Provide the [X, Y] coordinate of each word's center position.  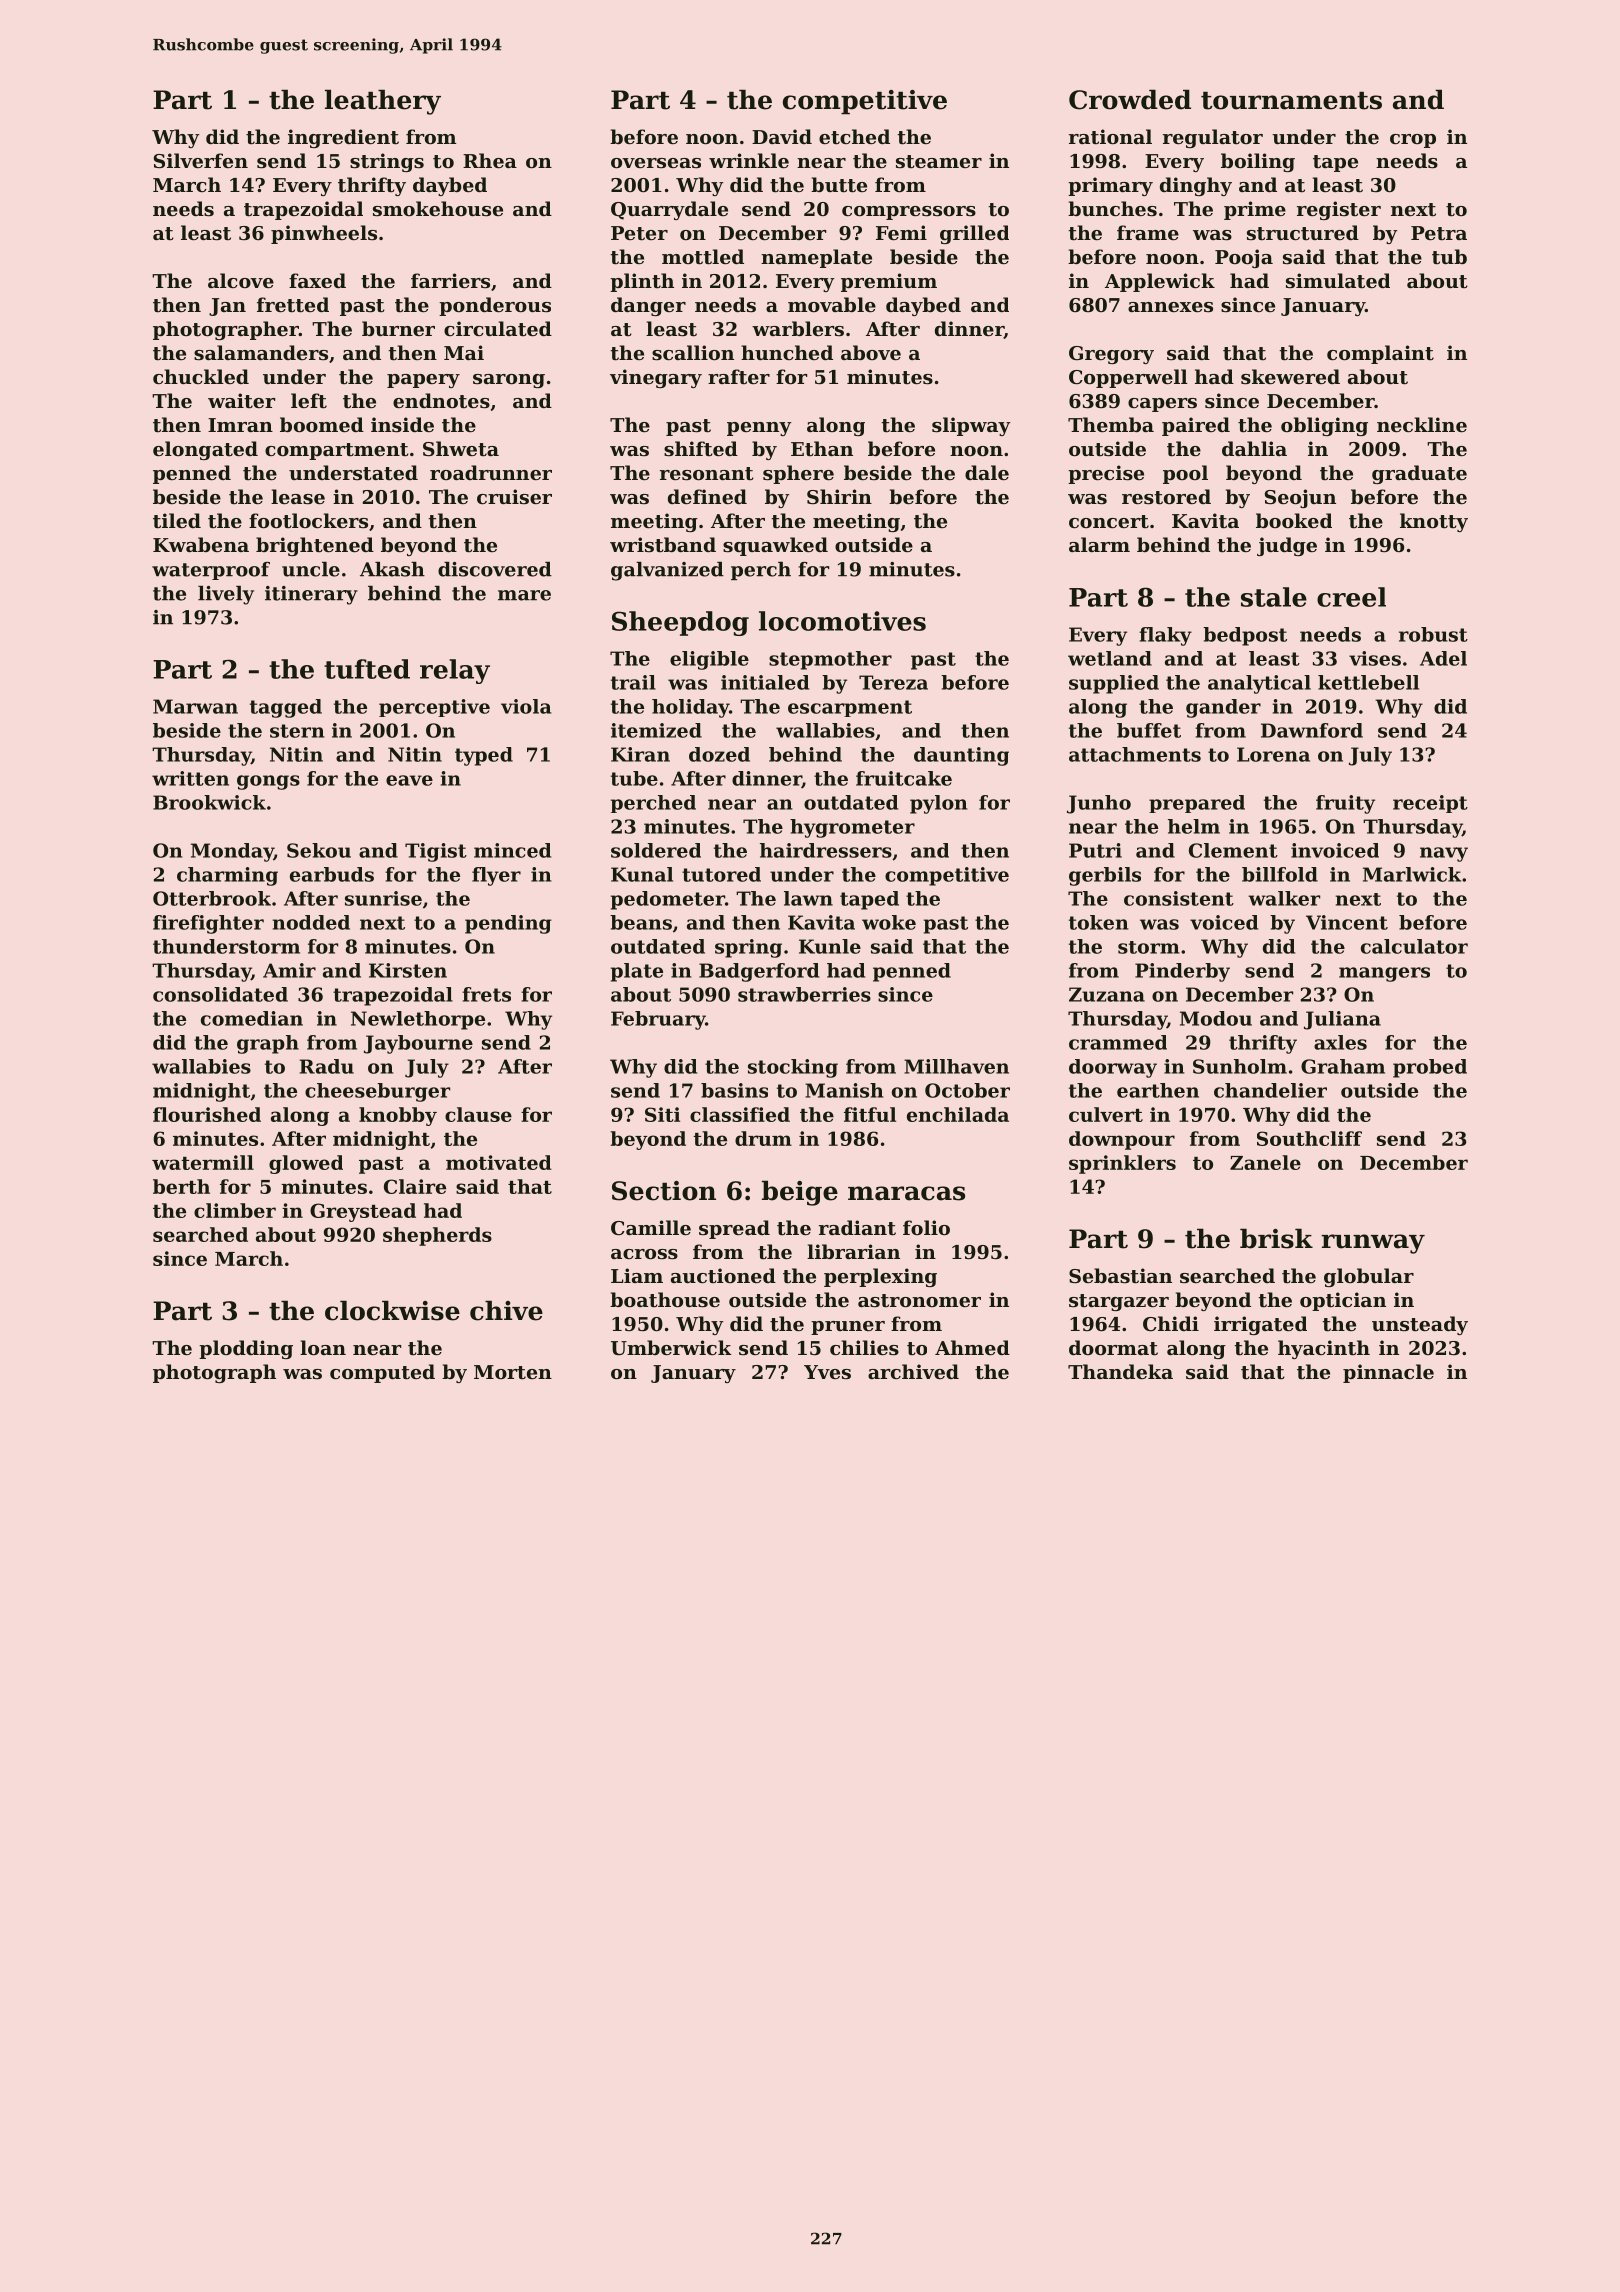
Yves [827, 1372]
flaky [1165, 636]
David [782, 136]
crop [1413, 141]
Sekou [319, 850]
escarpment [850, 708]
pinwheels [324, 234]
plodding [246, 1349]
